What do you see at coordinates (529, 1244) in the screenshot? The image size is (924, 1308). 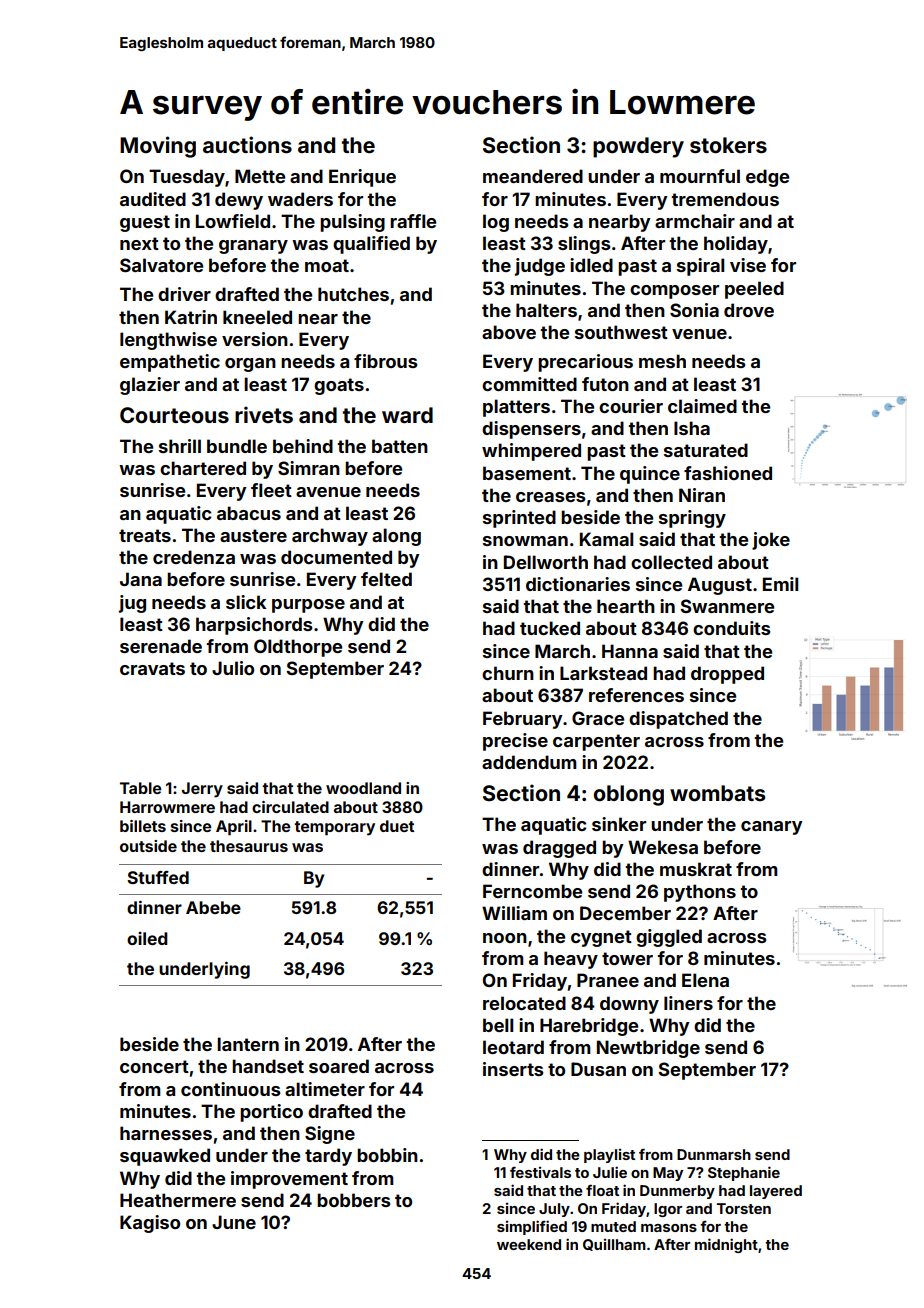 I see `weekend` at bounding box center [529, 1244].
